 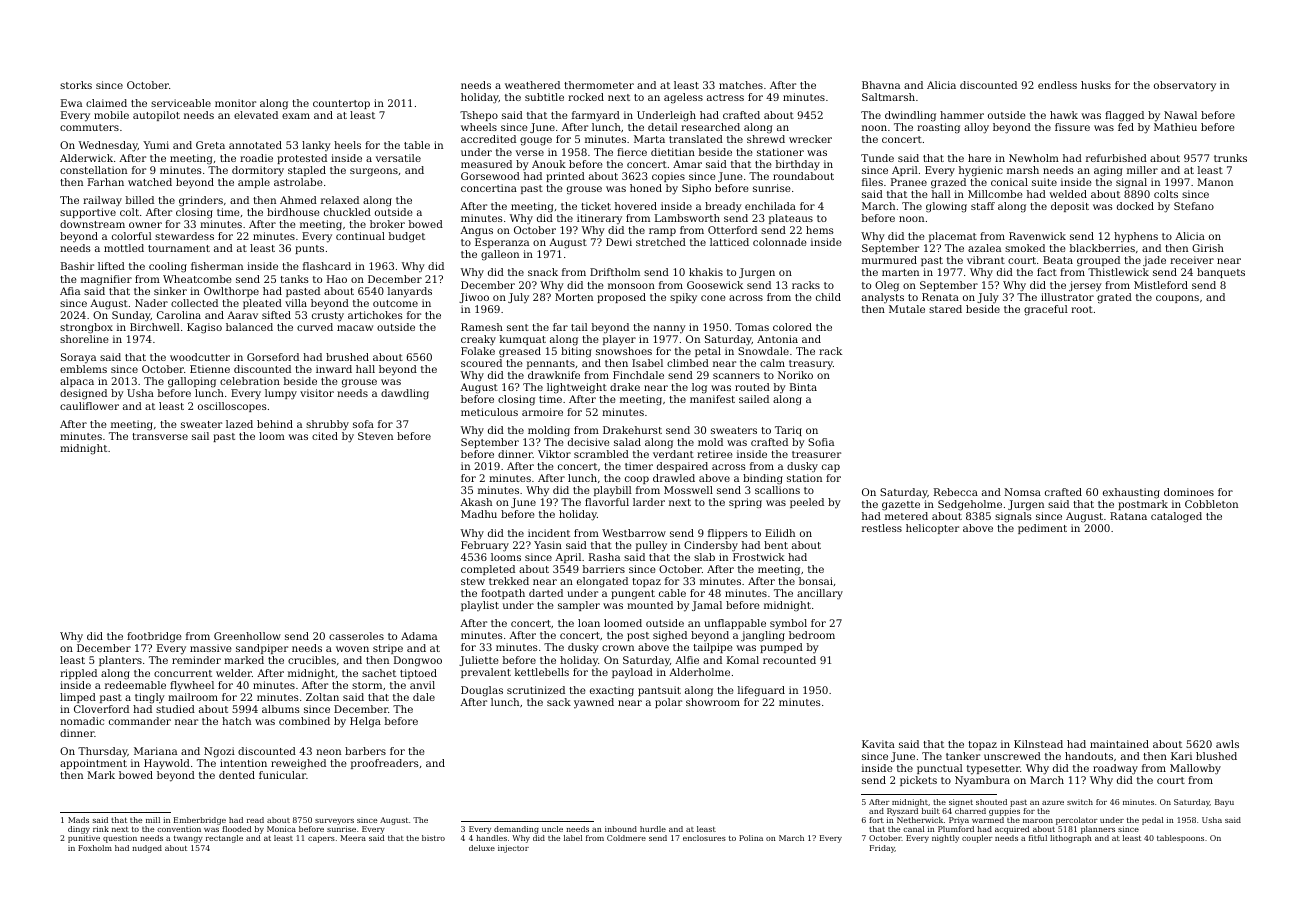 What do you see at coordinates (820, 594) in the screenshot?
I see `ancillary` at bounding box center [820, 594].
